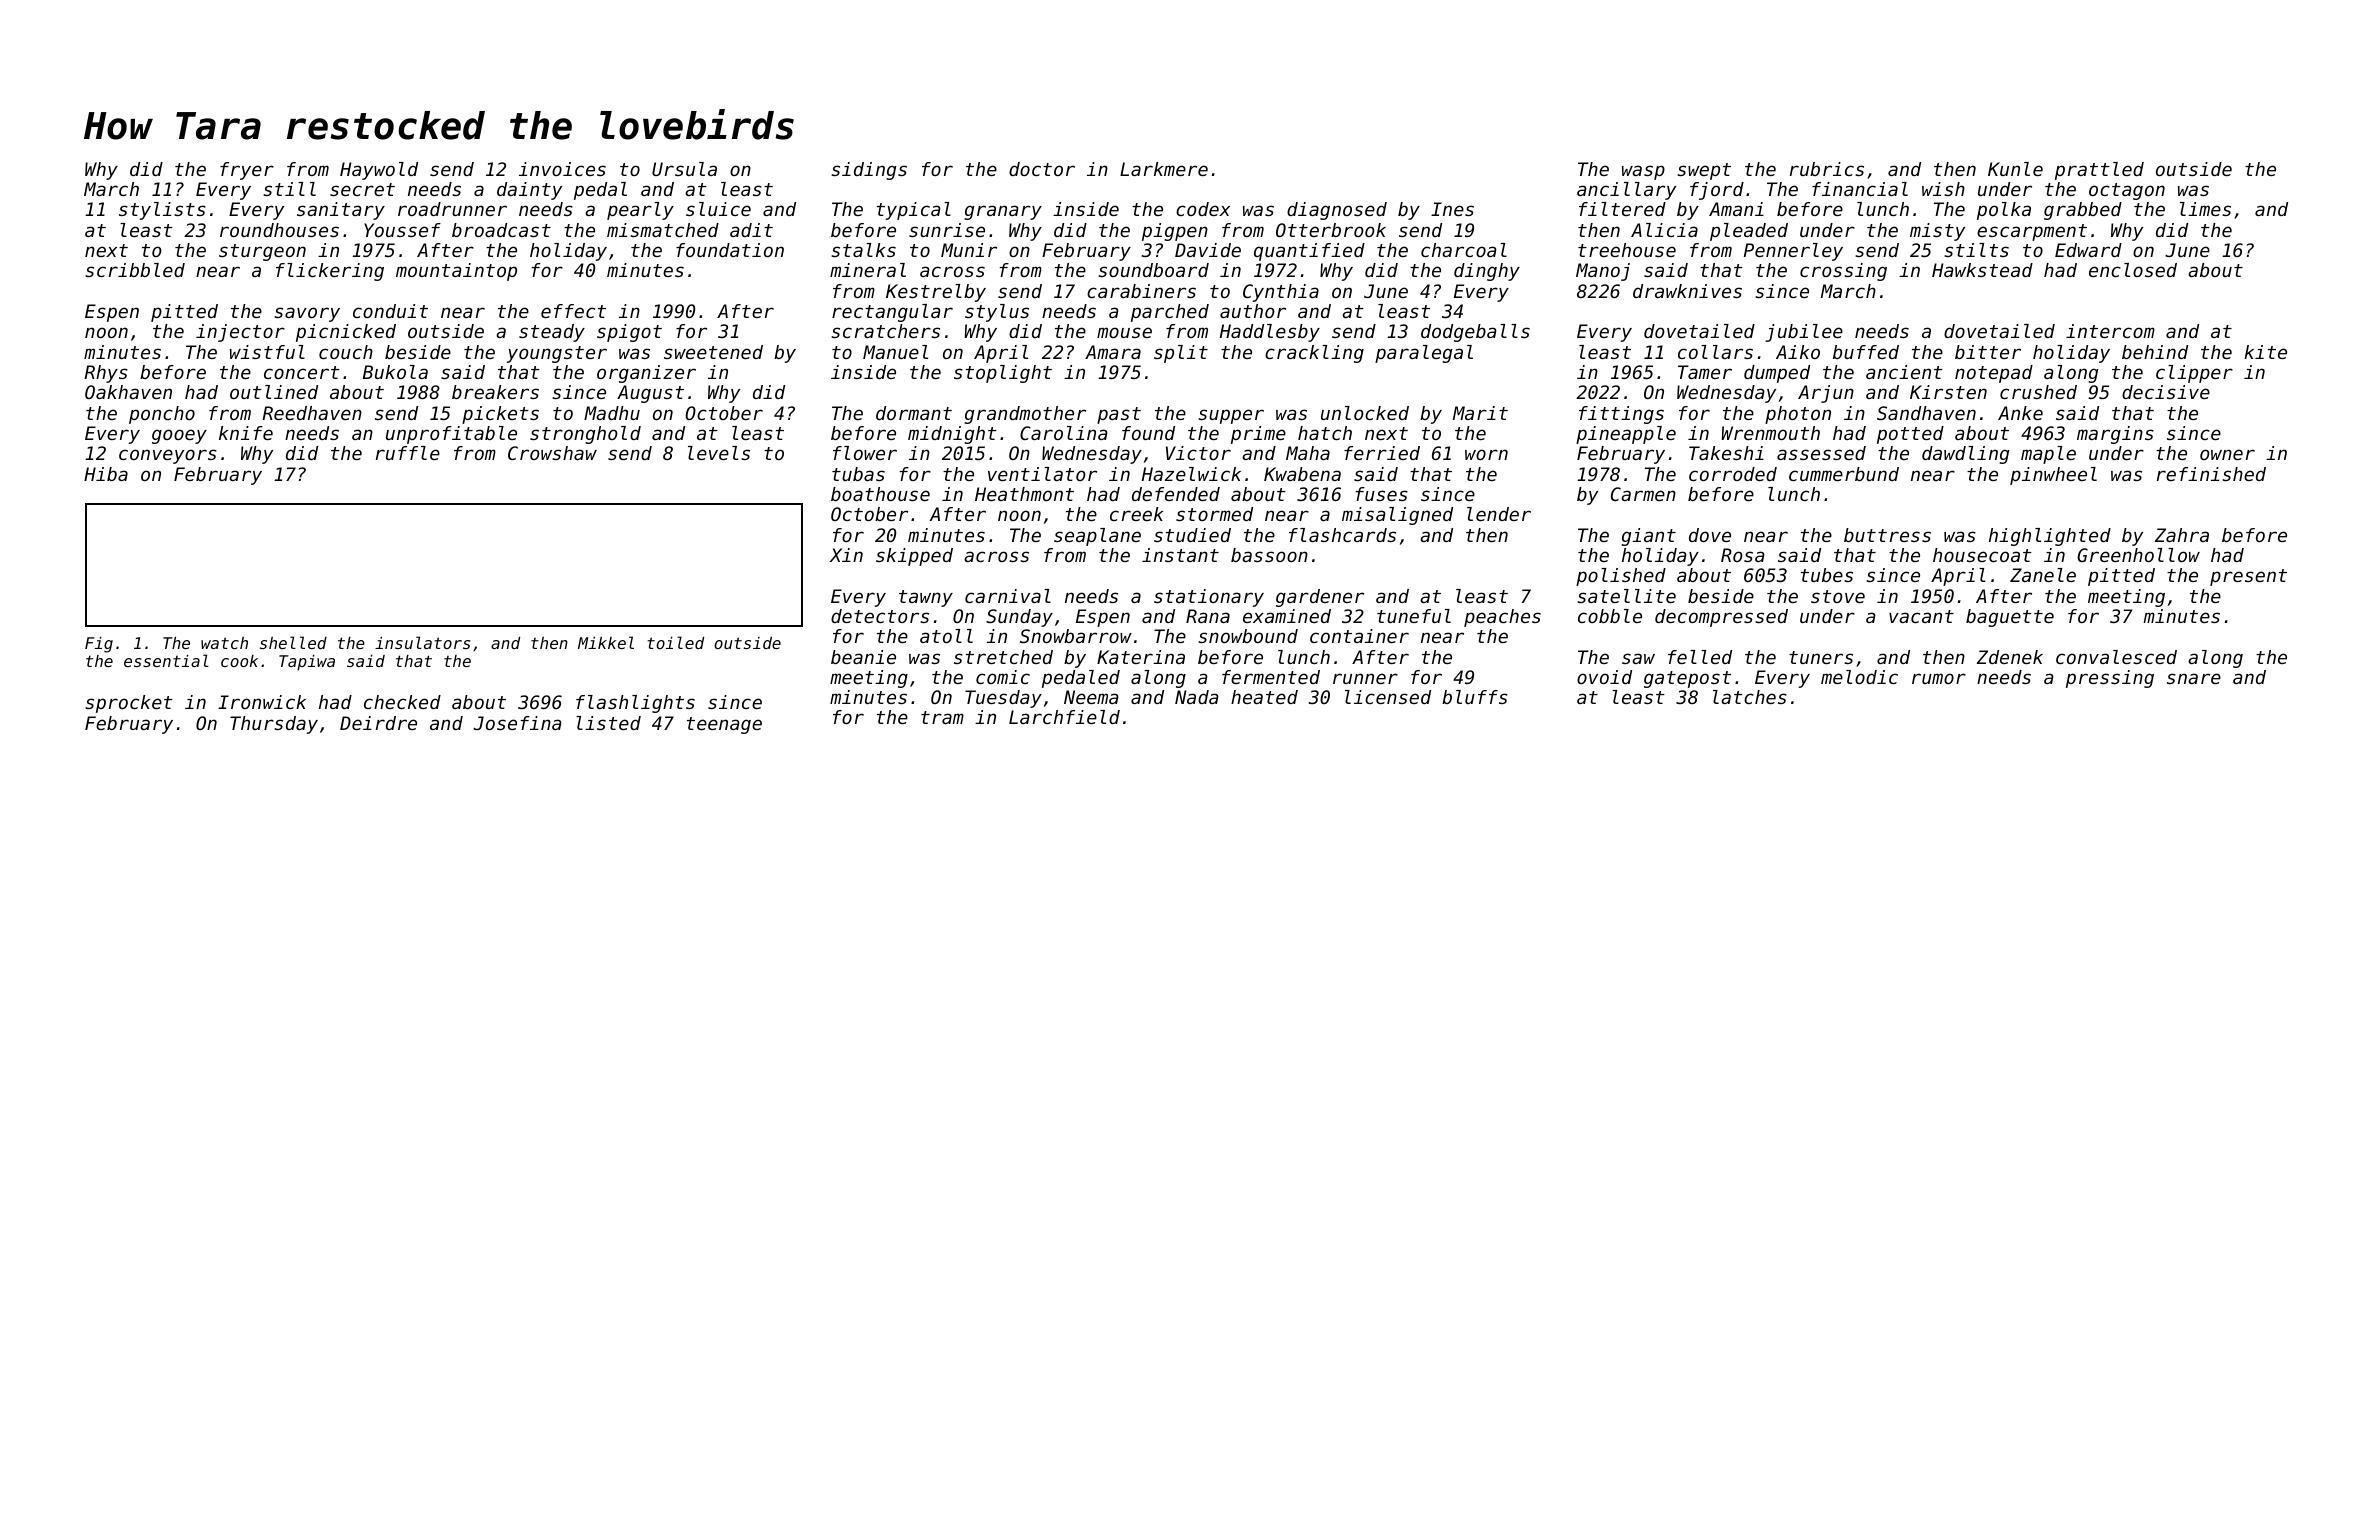  Describe the element at coordinates (914, 211) in the screenshot. I see `typical` at that location.
